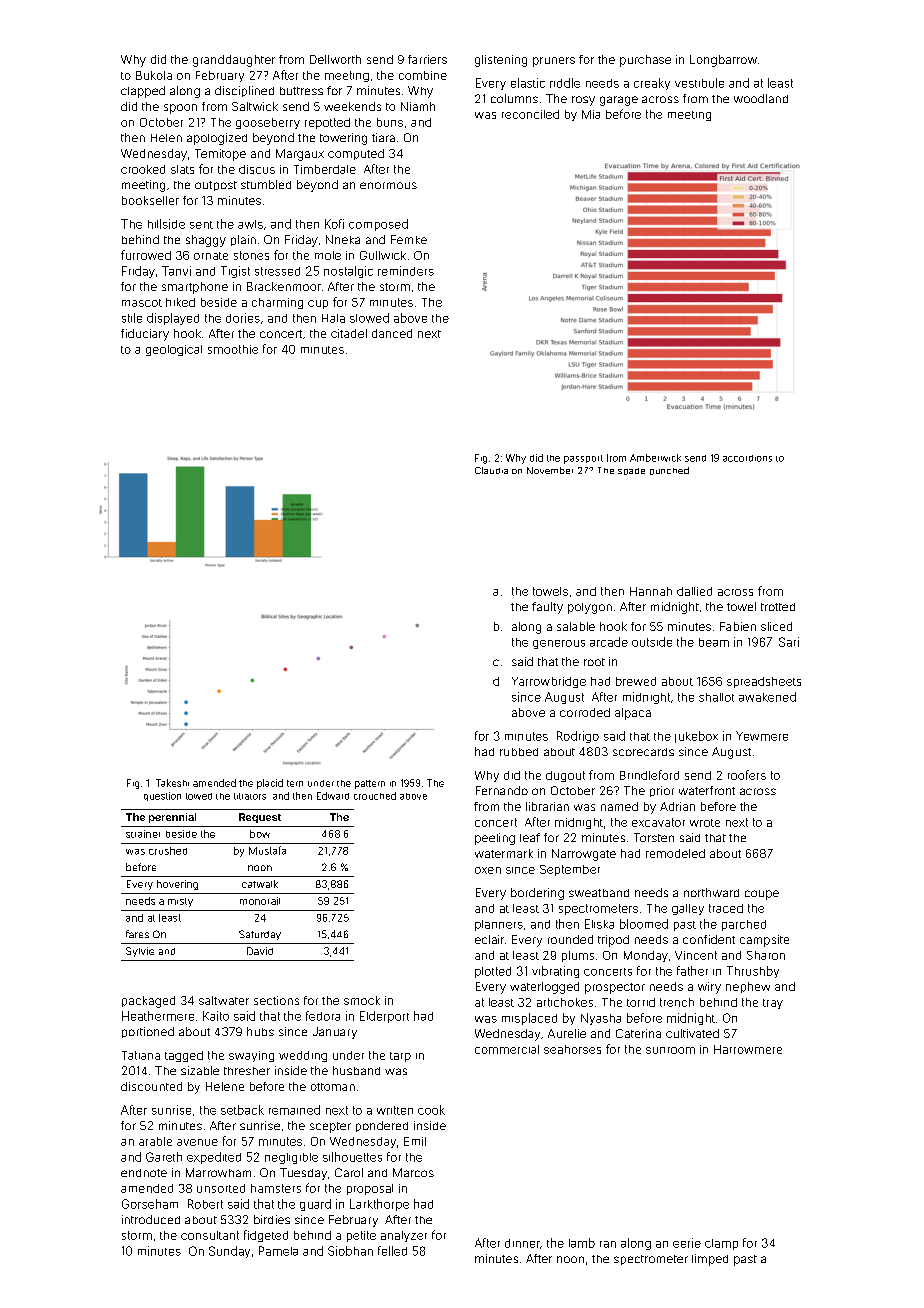 The height and width of the screenshot is (1308, 924). What do you see at coordinates (572, 1049) in the screenshot?
I see `seahorses` at bounding box center [572, 1049].
